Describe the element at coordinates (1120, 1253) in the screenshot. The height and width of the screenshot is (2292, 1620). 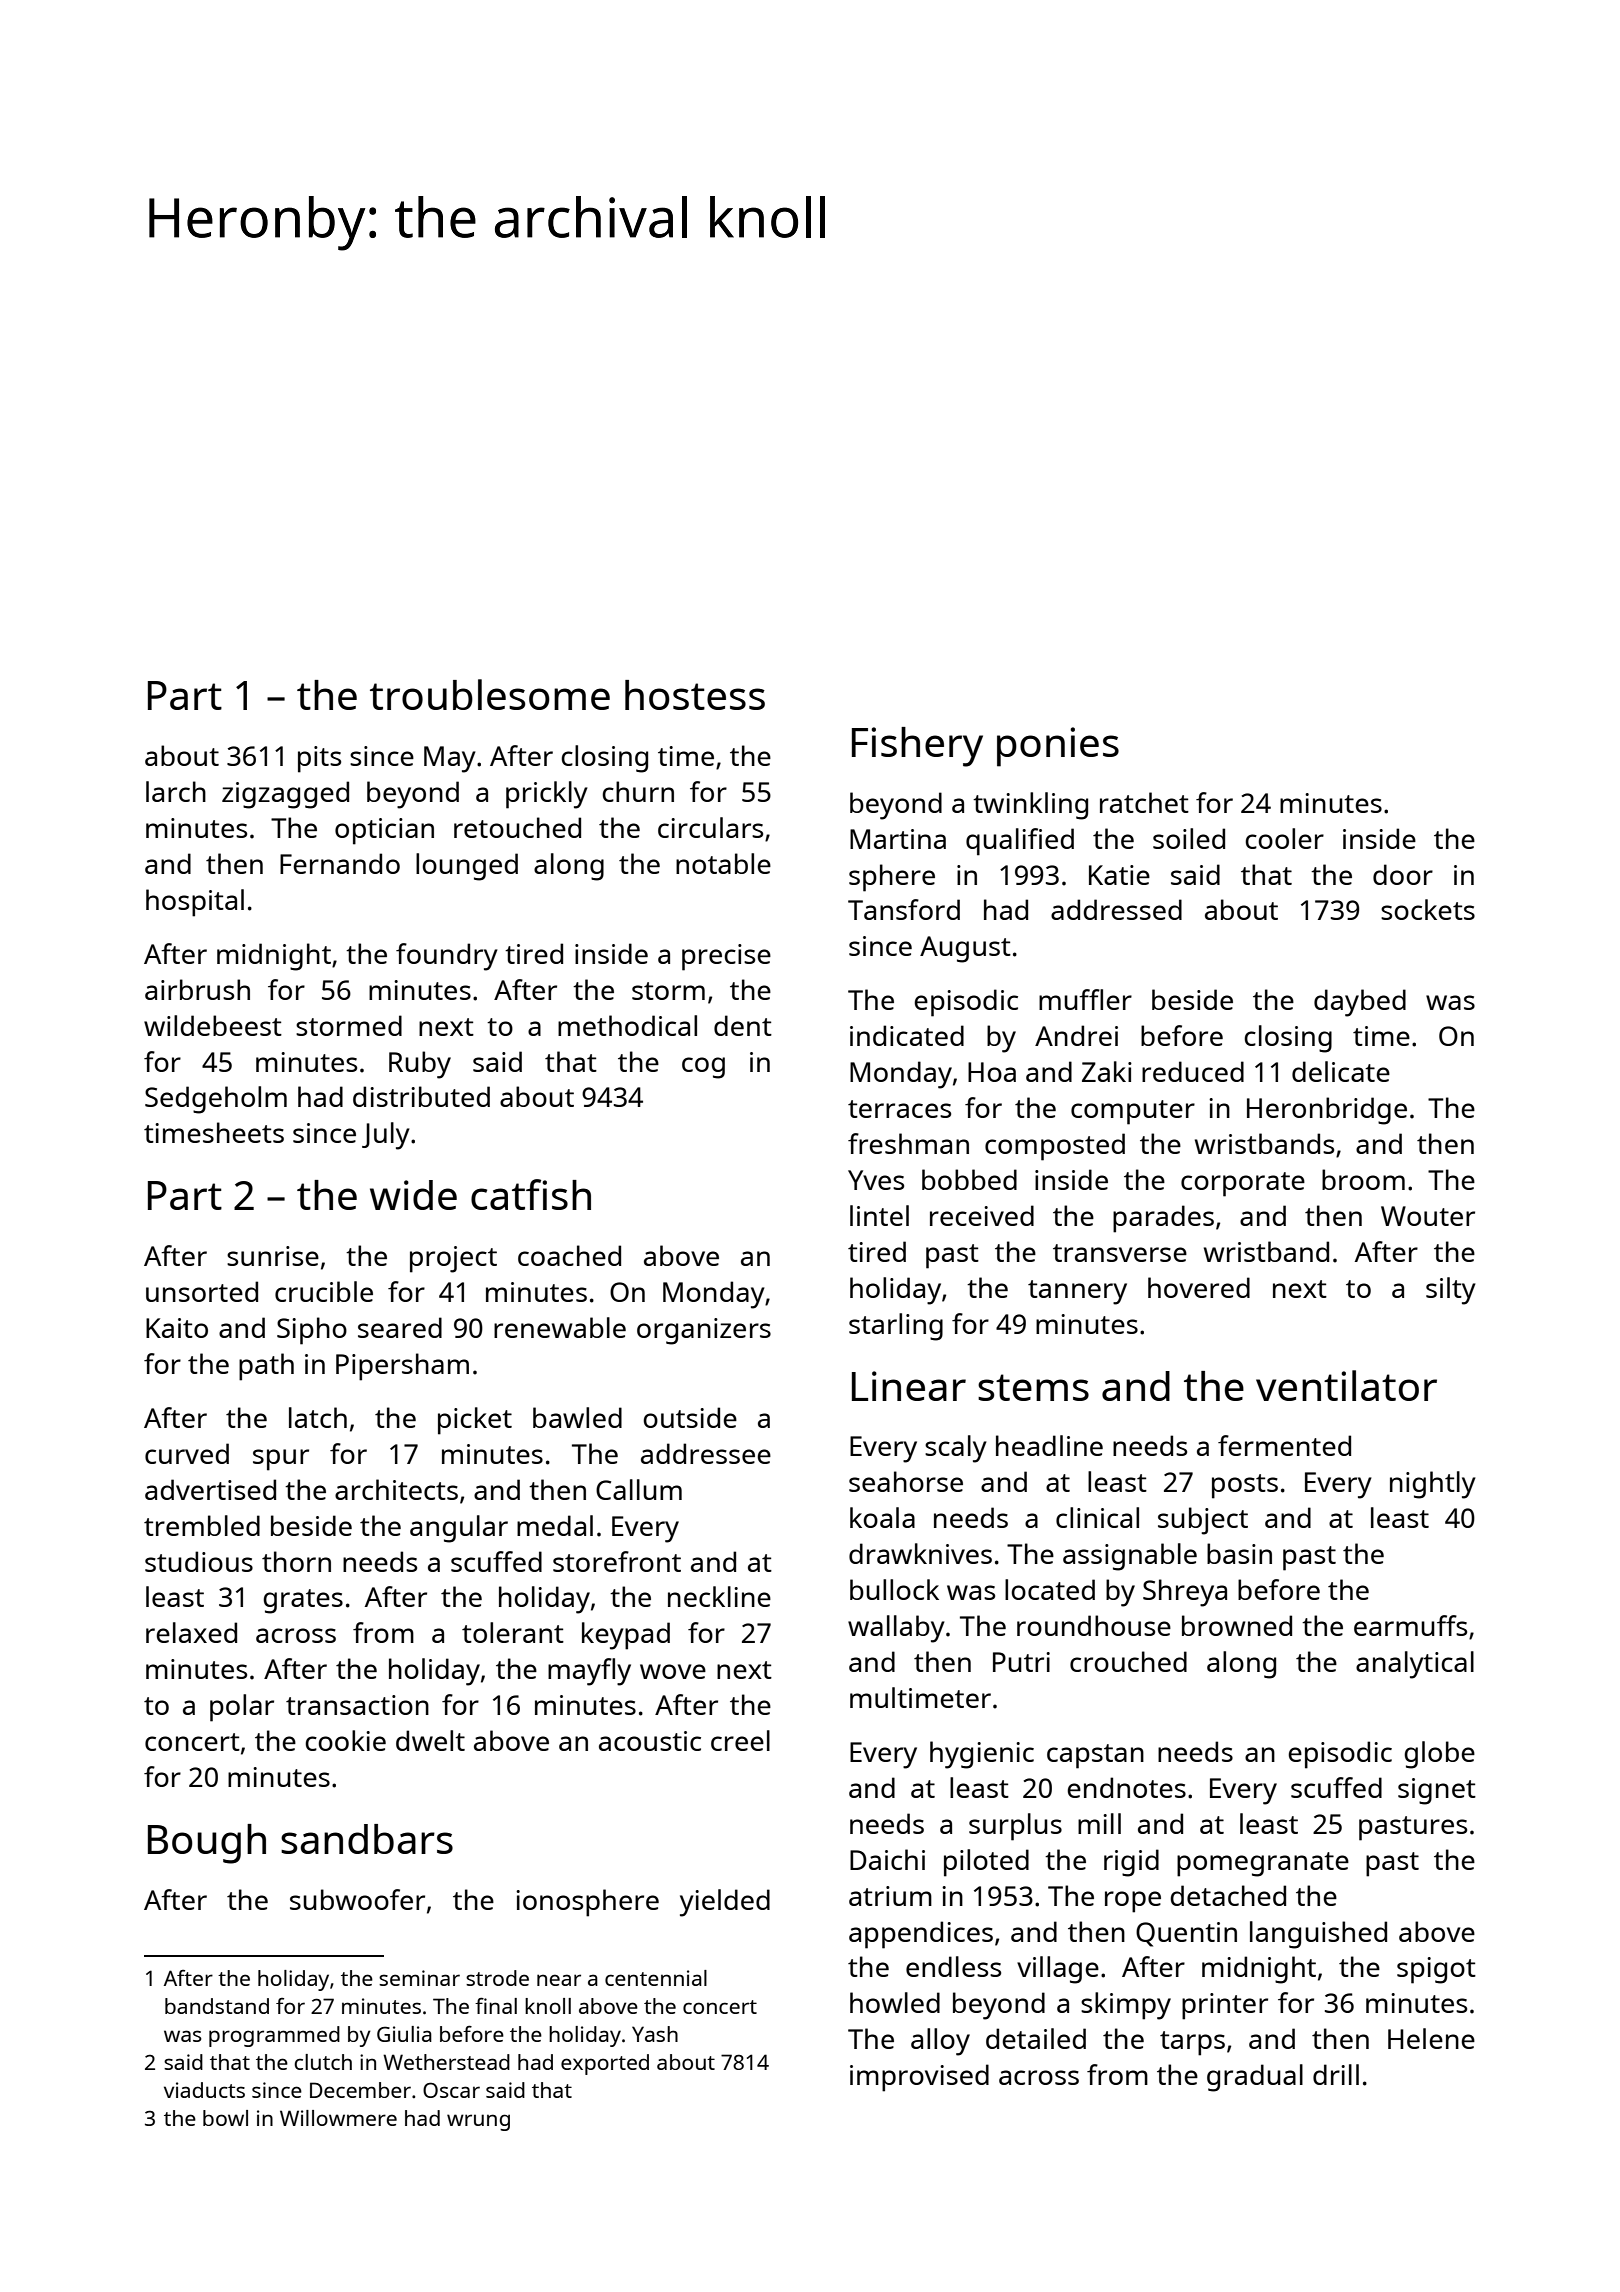
I see `transverse` at that location.
